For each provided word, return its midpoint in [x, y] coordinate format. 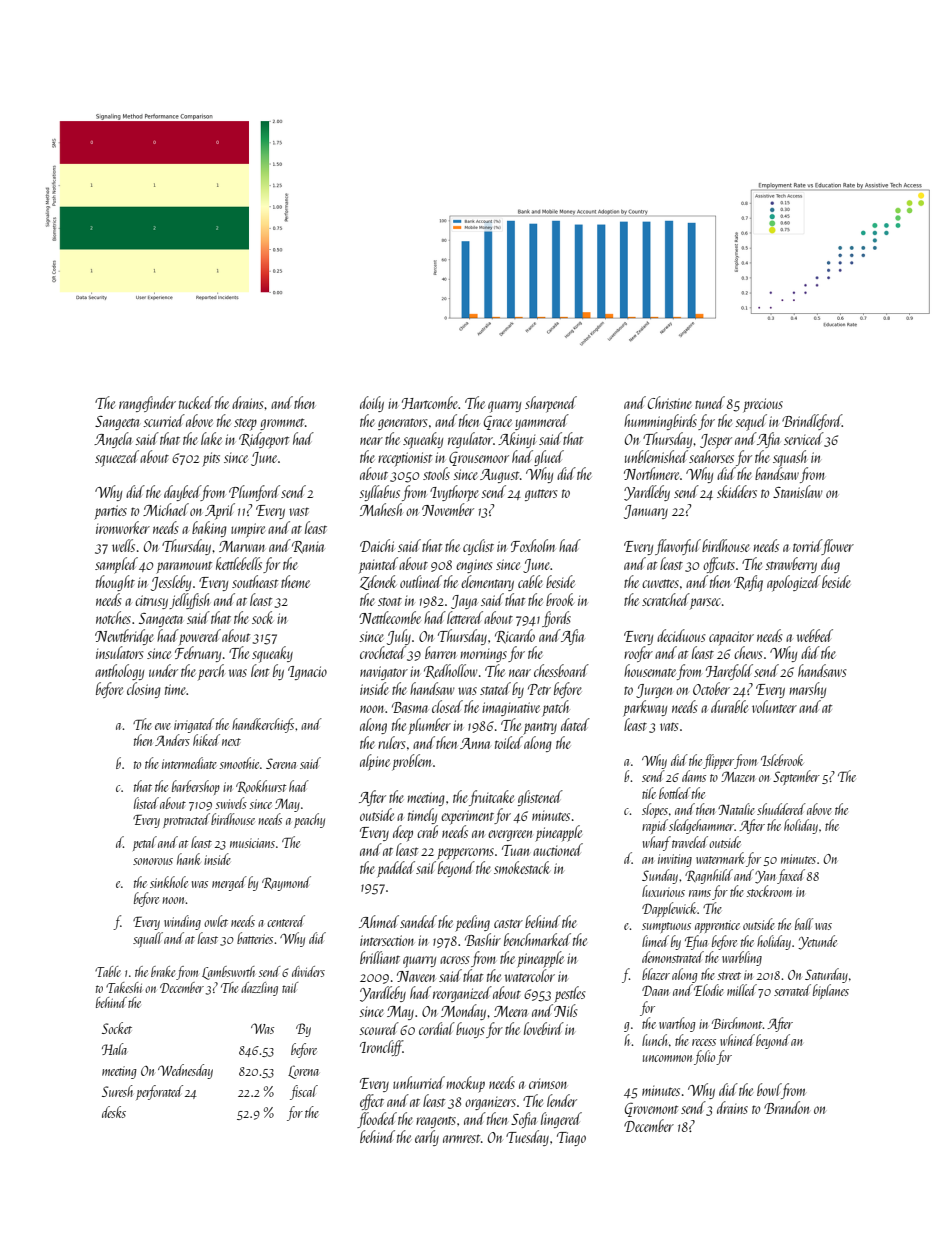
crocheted [383, 652]
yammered [542, 422]
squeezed [117, 458]
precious [763, 405]
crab [427, 831]
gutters [541, 495]
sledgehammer [702, 826]
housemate [650, 670]
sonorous [153, 861]
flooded [377, 1120]
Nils [566, 1010]
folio [704, 1057]
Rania [308, 547]
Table [108, 971]
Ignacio [307, 673]
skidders [737, 491]
